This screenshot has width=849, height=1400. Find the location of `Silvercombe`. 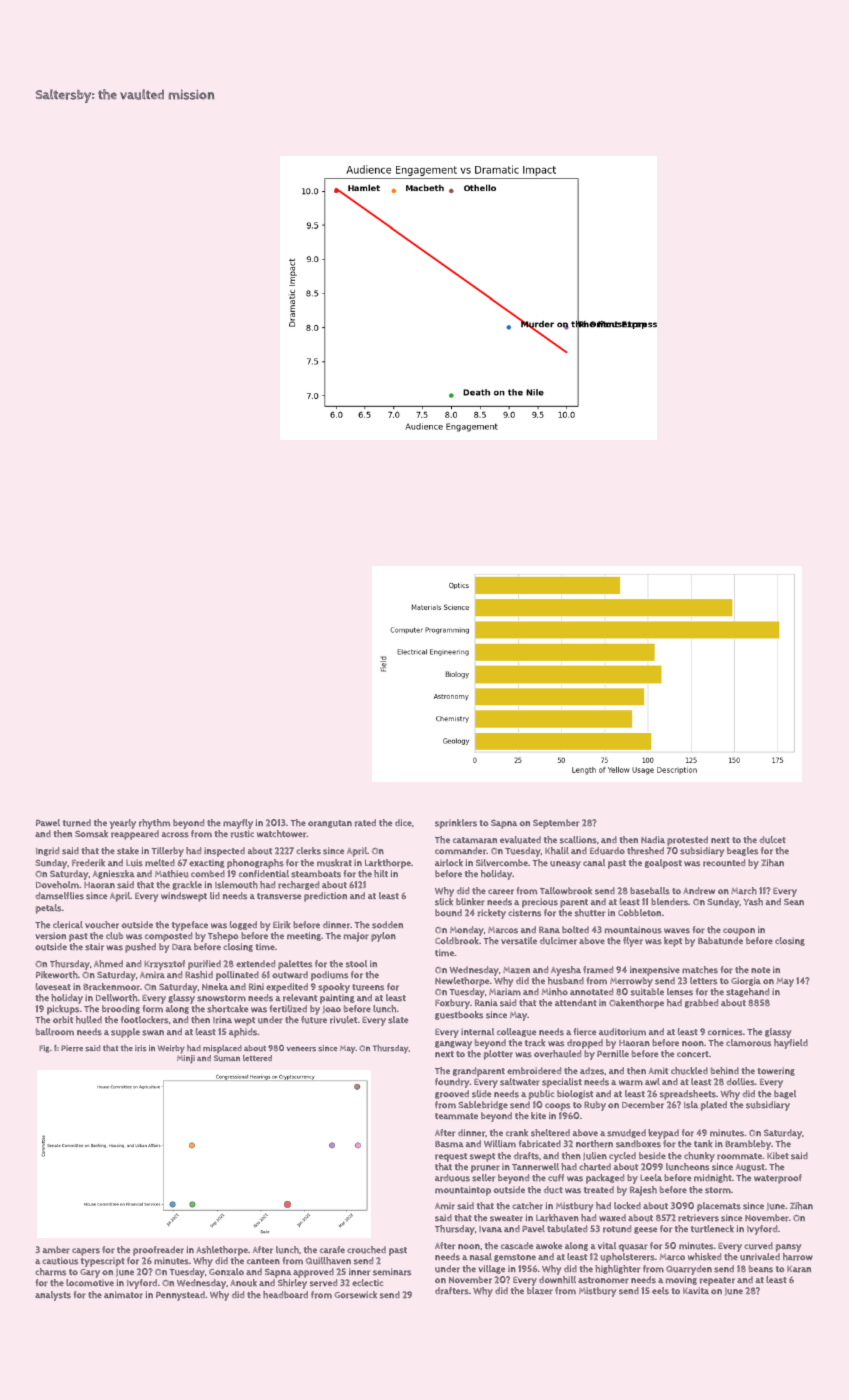

Silvercombe is located at coordinates (502, 863).
